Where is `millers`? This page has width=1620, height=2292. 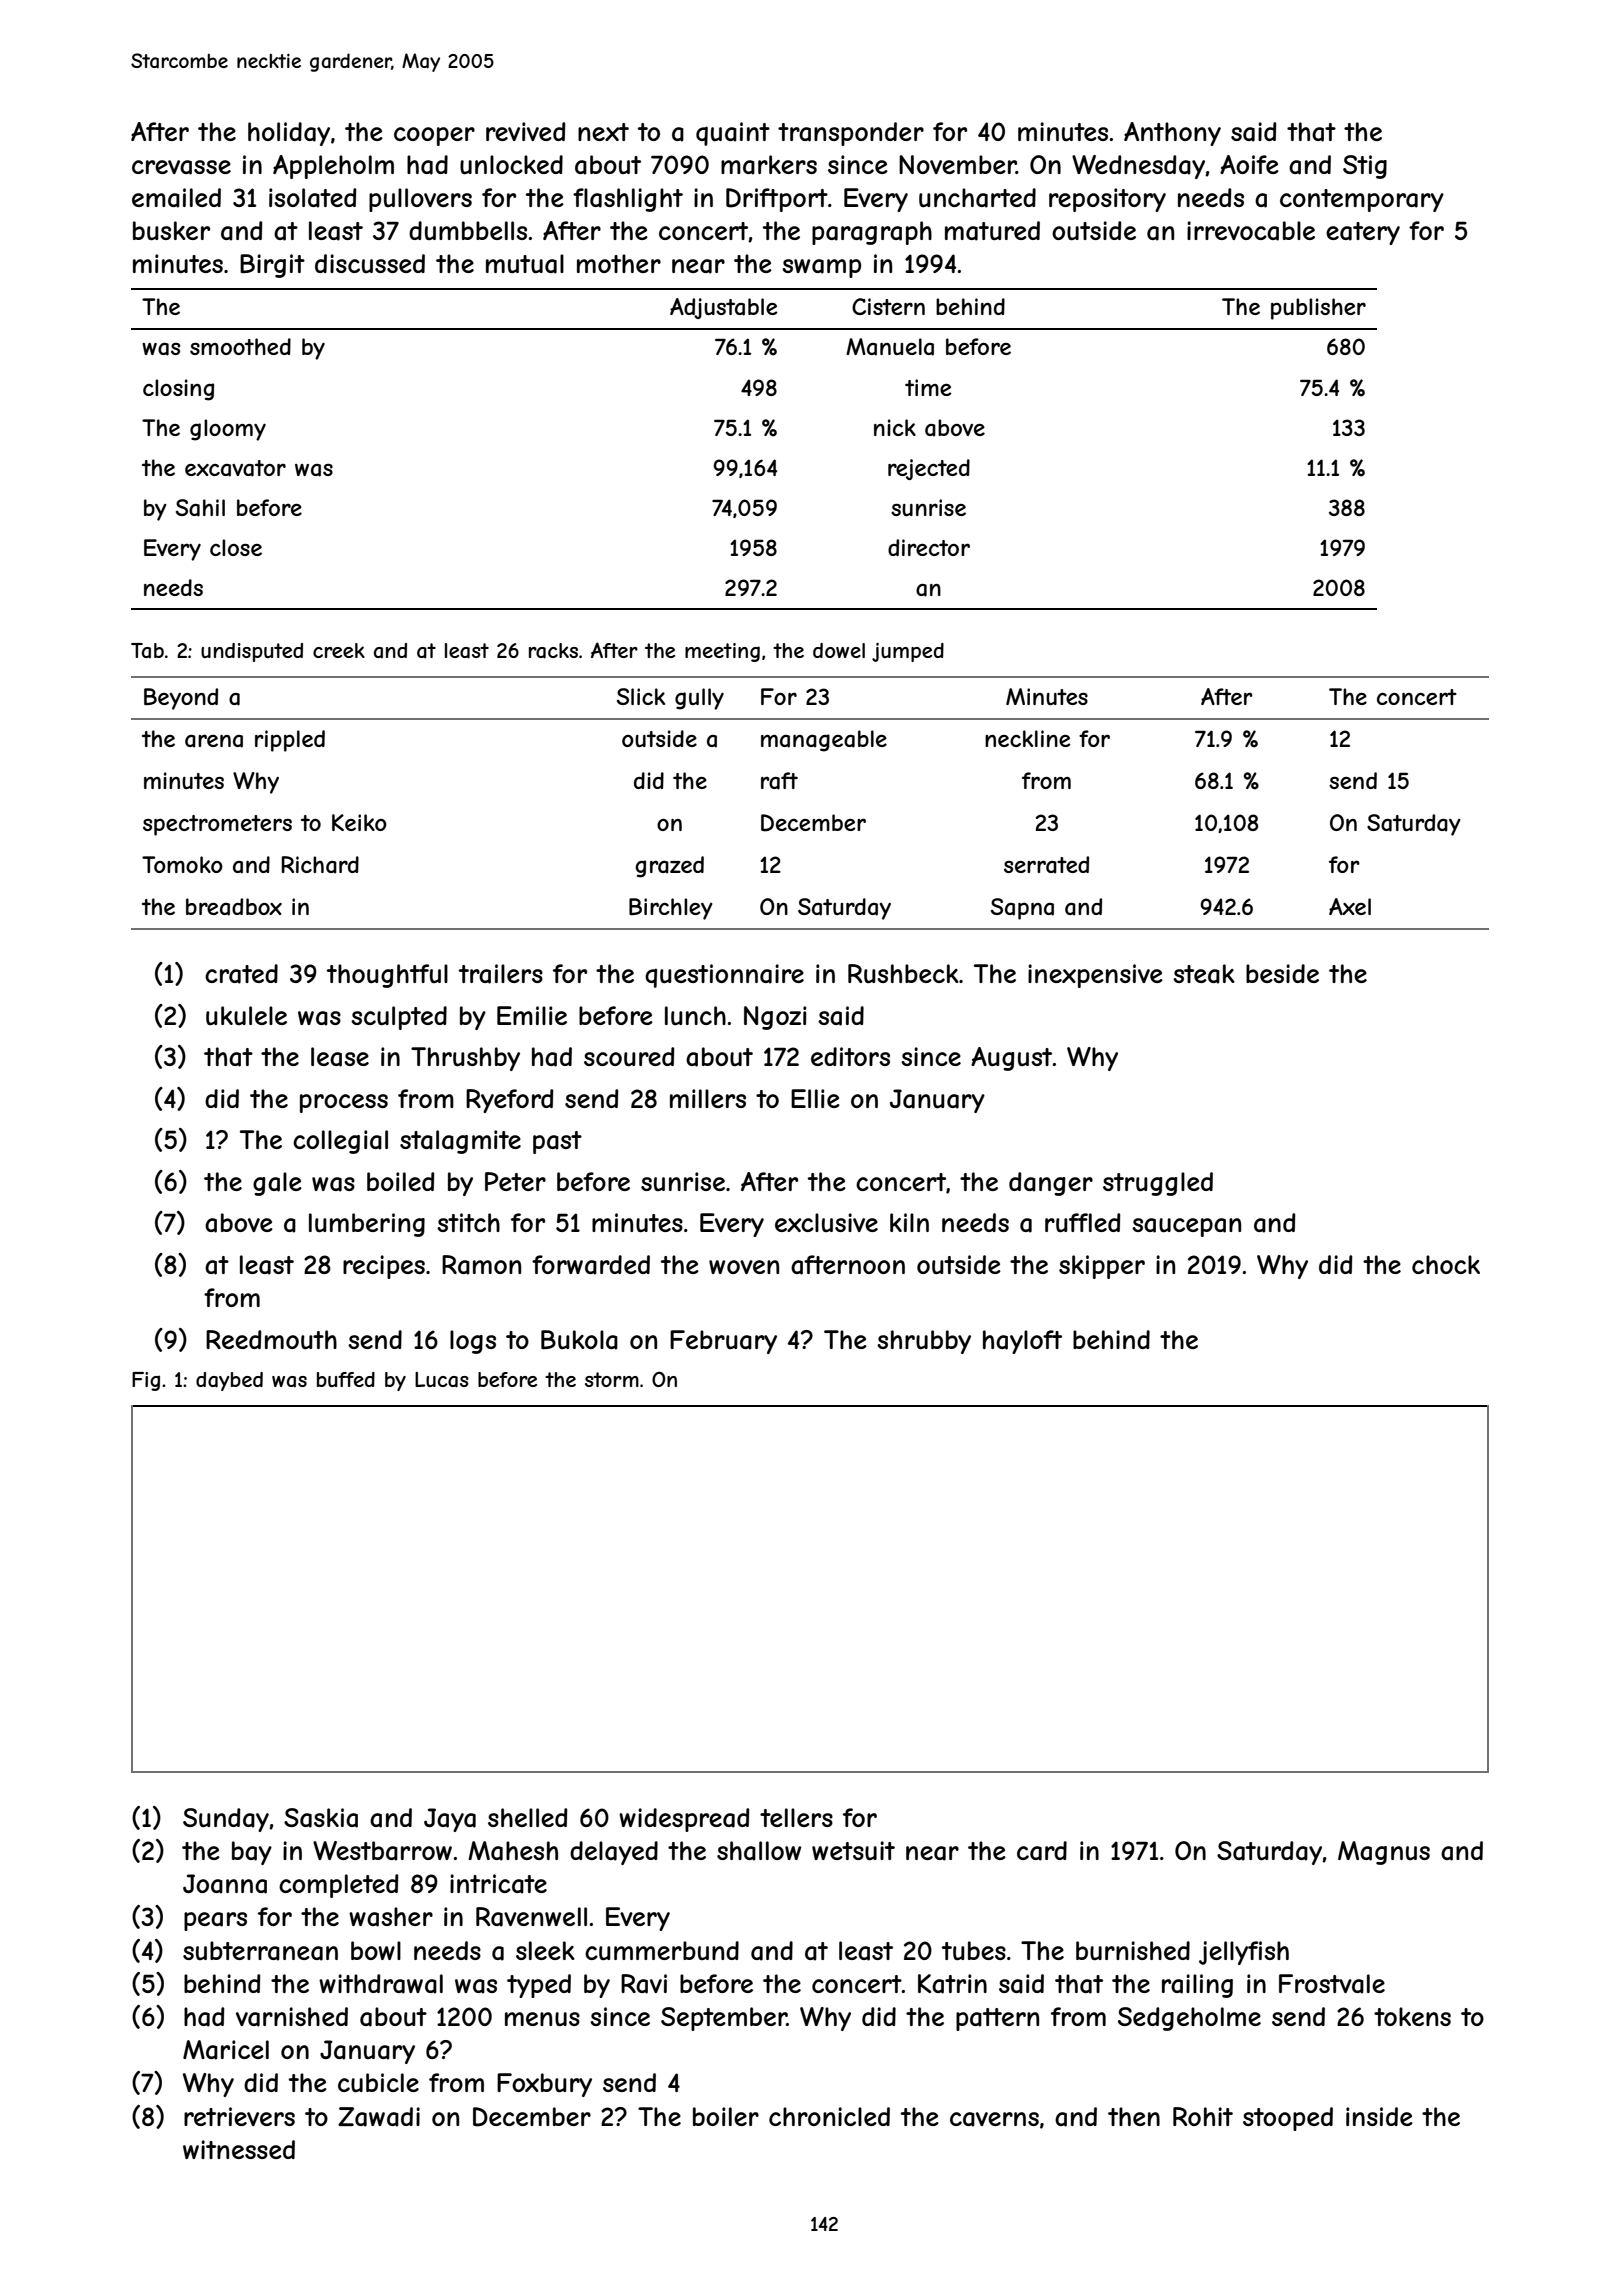 millers is located at coordinates (708, 1098).
